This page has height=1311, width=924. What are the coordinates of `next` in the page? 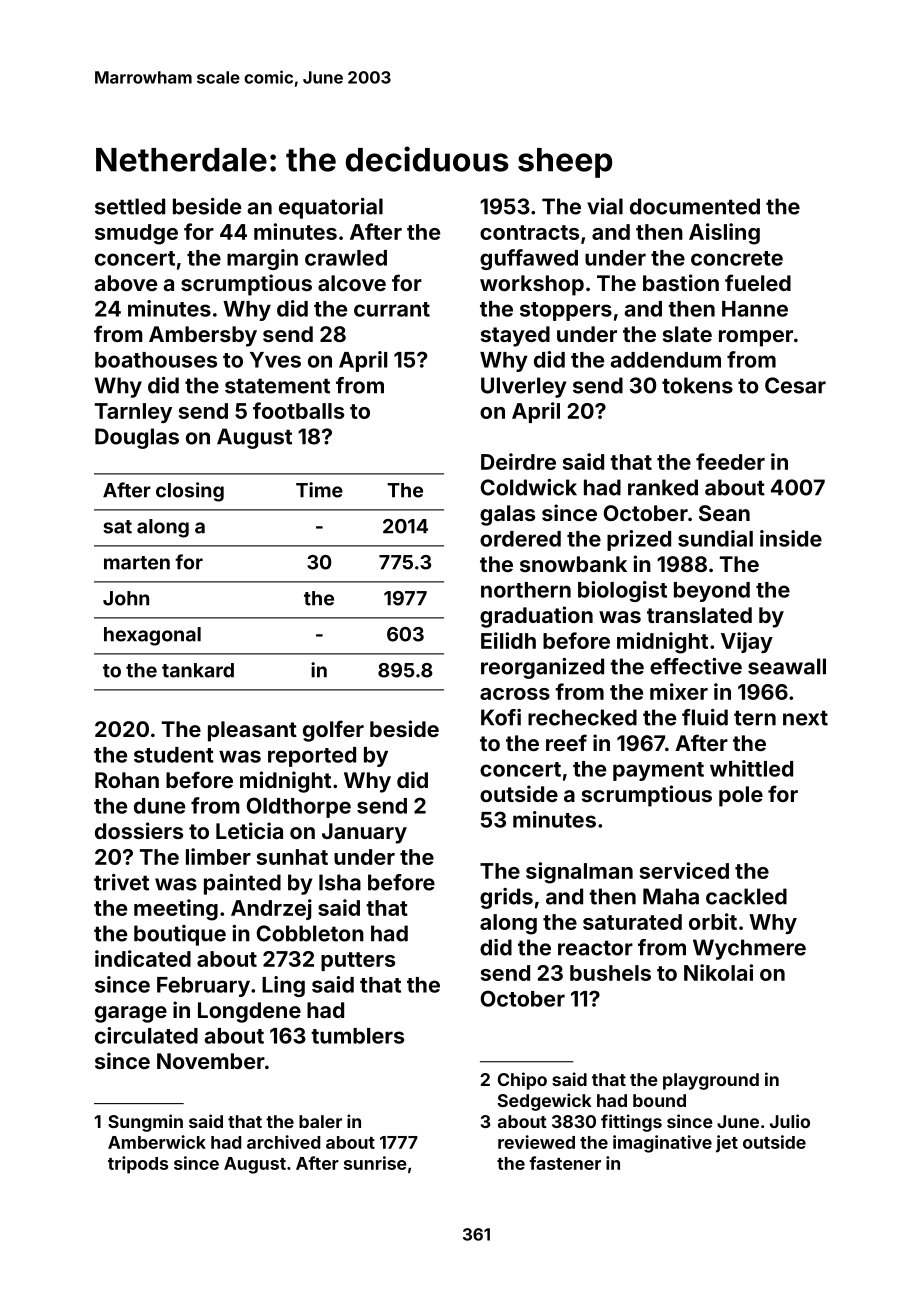 It's located at (805, 718).
